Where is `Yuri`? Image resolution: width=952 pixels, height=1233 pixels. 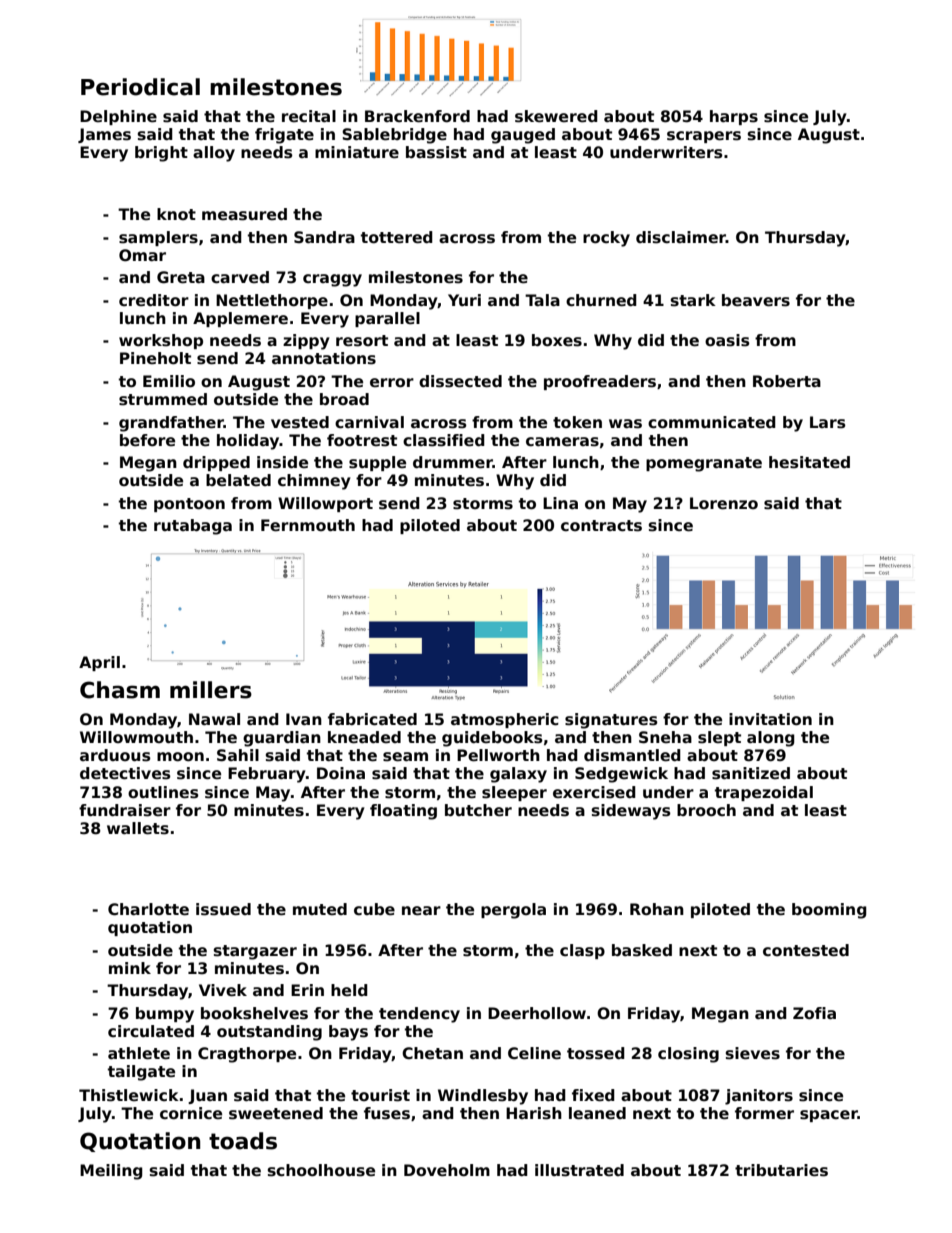
Yuri is located at coordinates (464, 300).
